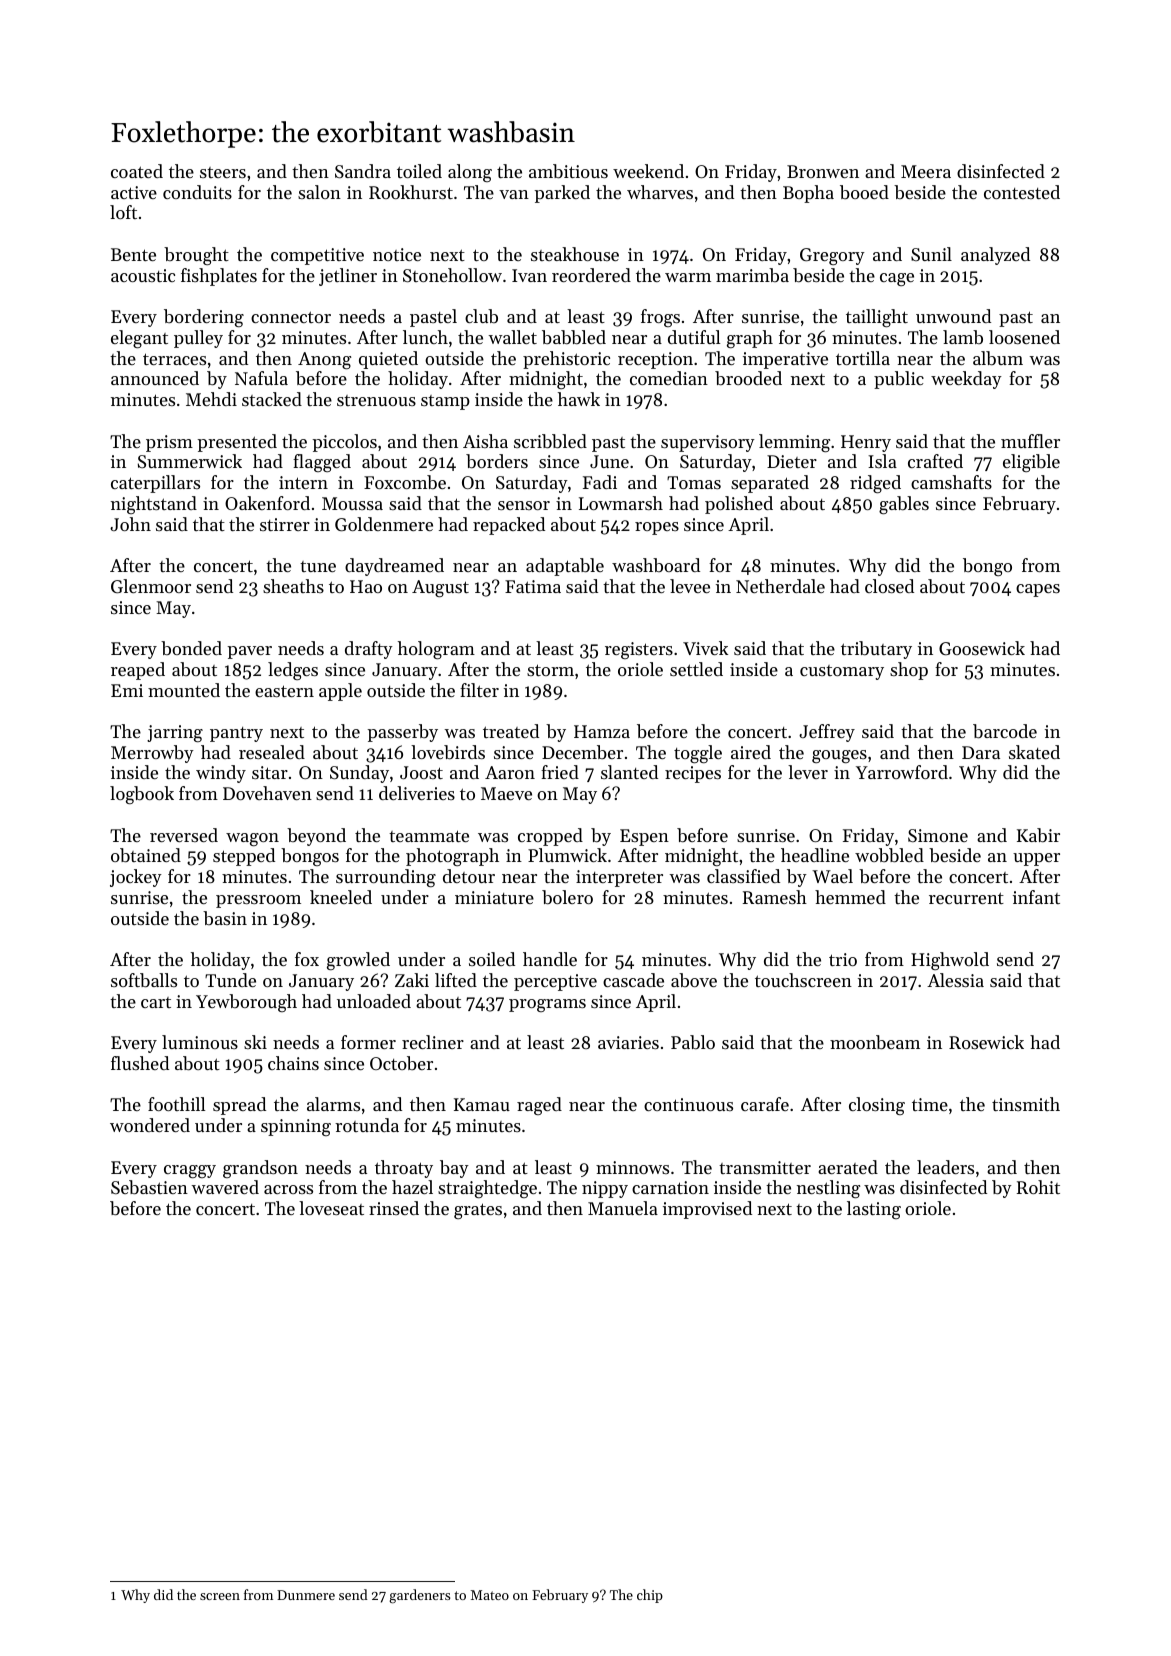  What do you see at coordinates (1038, 1187) in the image?
I see `Rohit` at bounding box center [1038, 1187].
